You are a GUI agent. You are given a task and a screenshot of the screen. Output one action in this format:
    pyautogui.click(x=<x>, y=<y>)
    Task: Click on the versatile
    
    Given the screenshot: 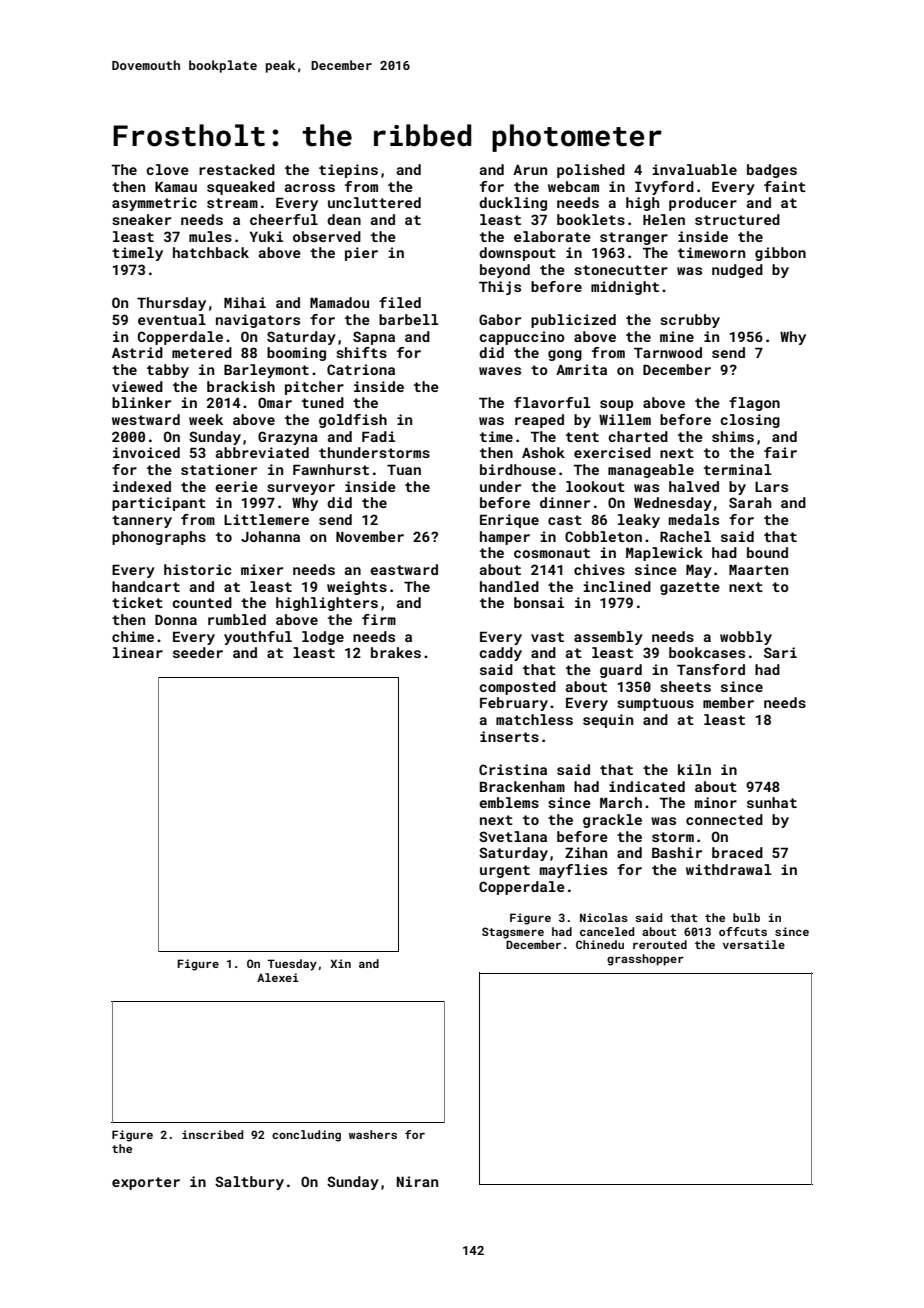 What is the action you would take?
    pyautogui.click(x=754, y=944)
